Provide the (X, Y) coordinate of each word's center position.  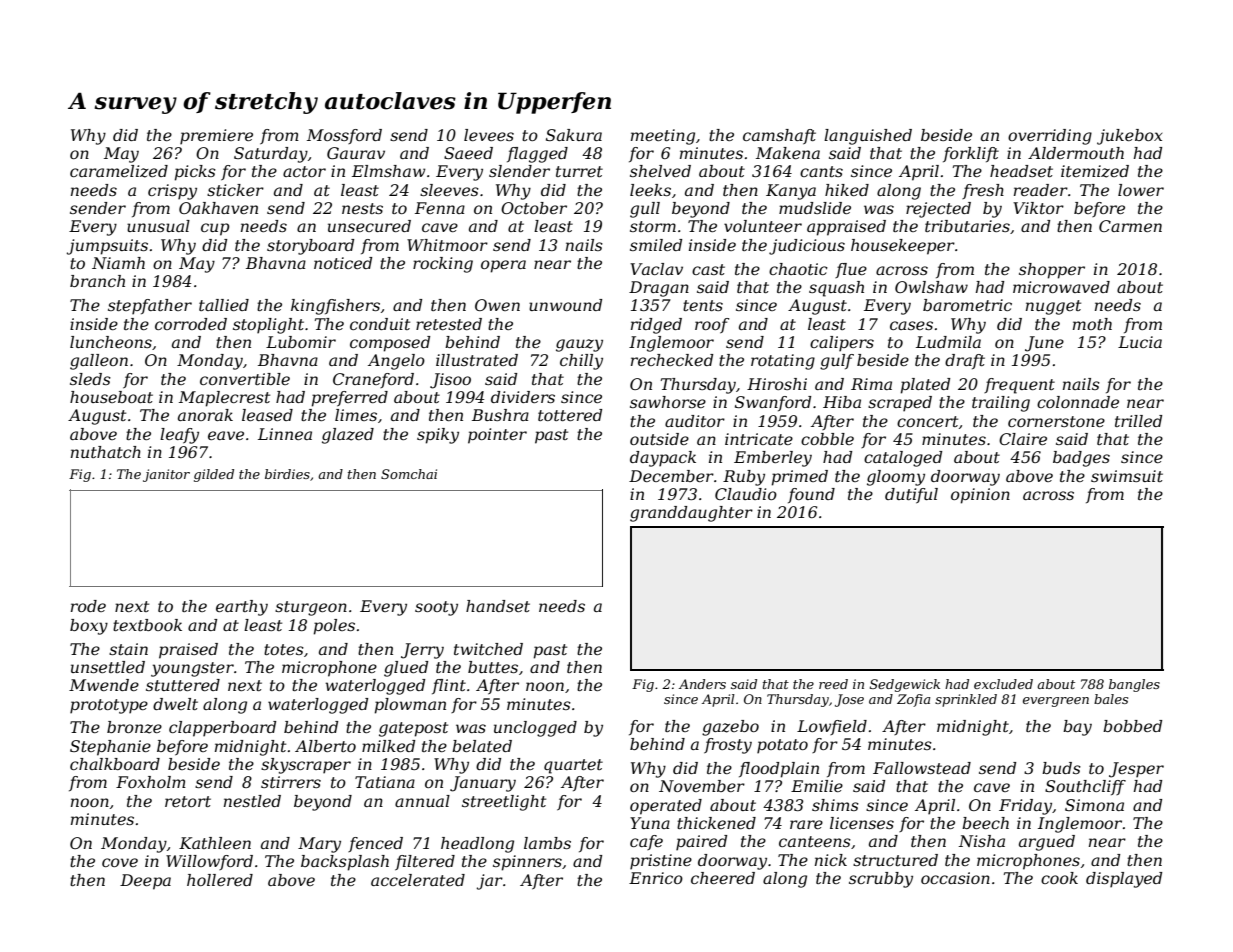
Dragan (659, 289)
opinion (980, 496)
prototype (109, 706)
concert (927, 421)
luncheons (111, 342)
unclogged (535, 729)
